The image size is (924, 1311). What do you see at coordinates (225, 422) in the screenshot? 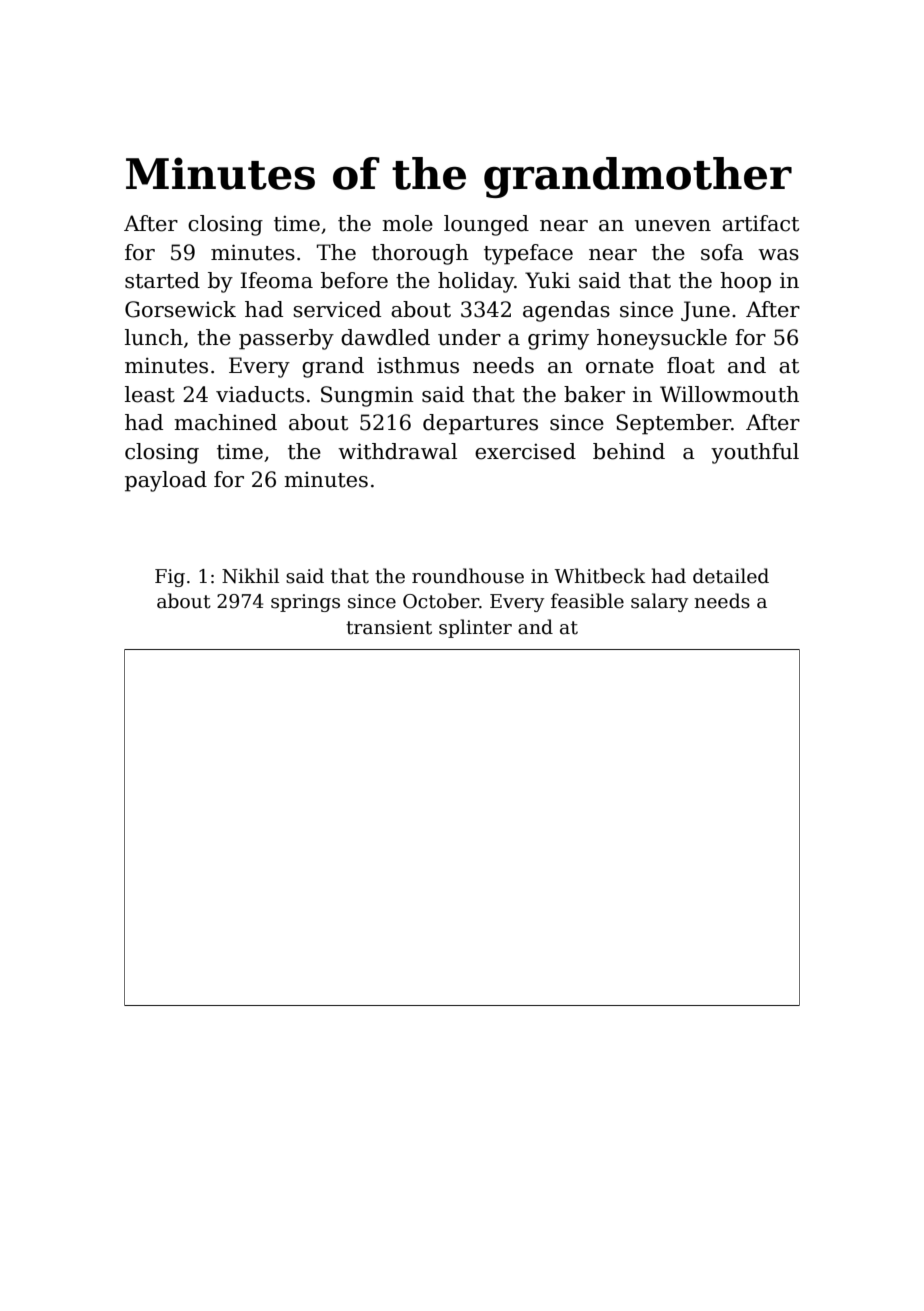
I see `machined` at bounding box center [225, 422].
